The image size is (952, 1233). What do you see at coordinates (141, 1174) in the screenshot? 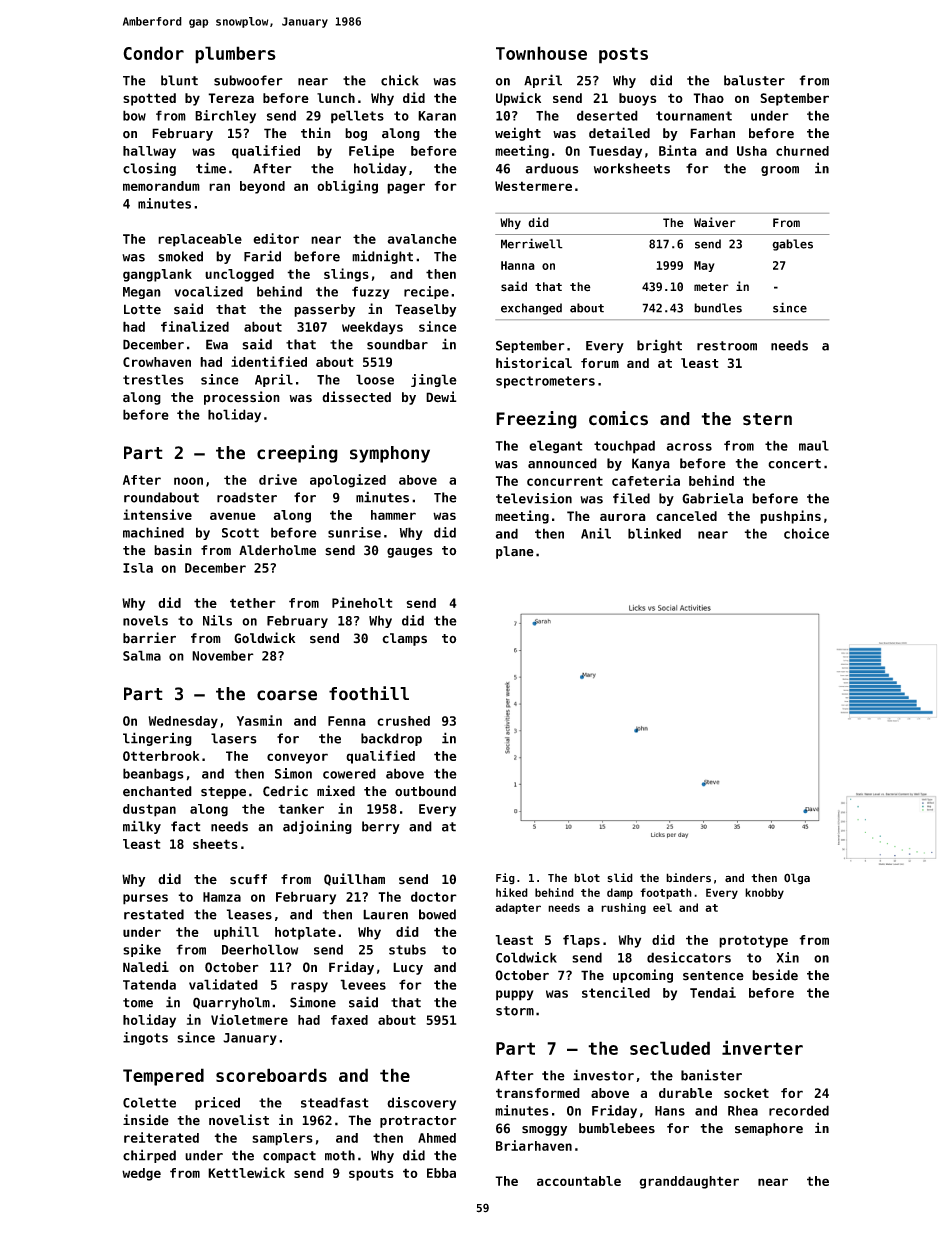
I see `wedge` at bounding box center [141, 1174].
